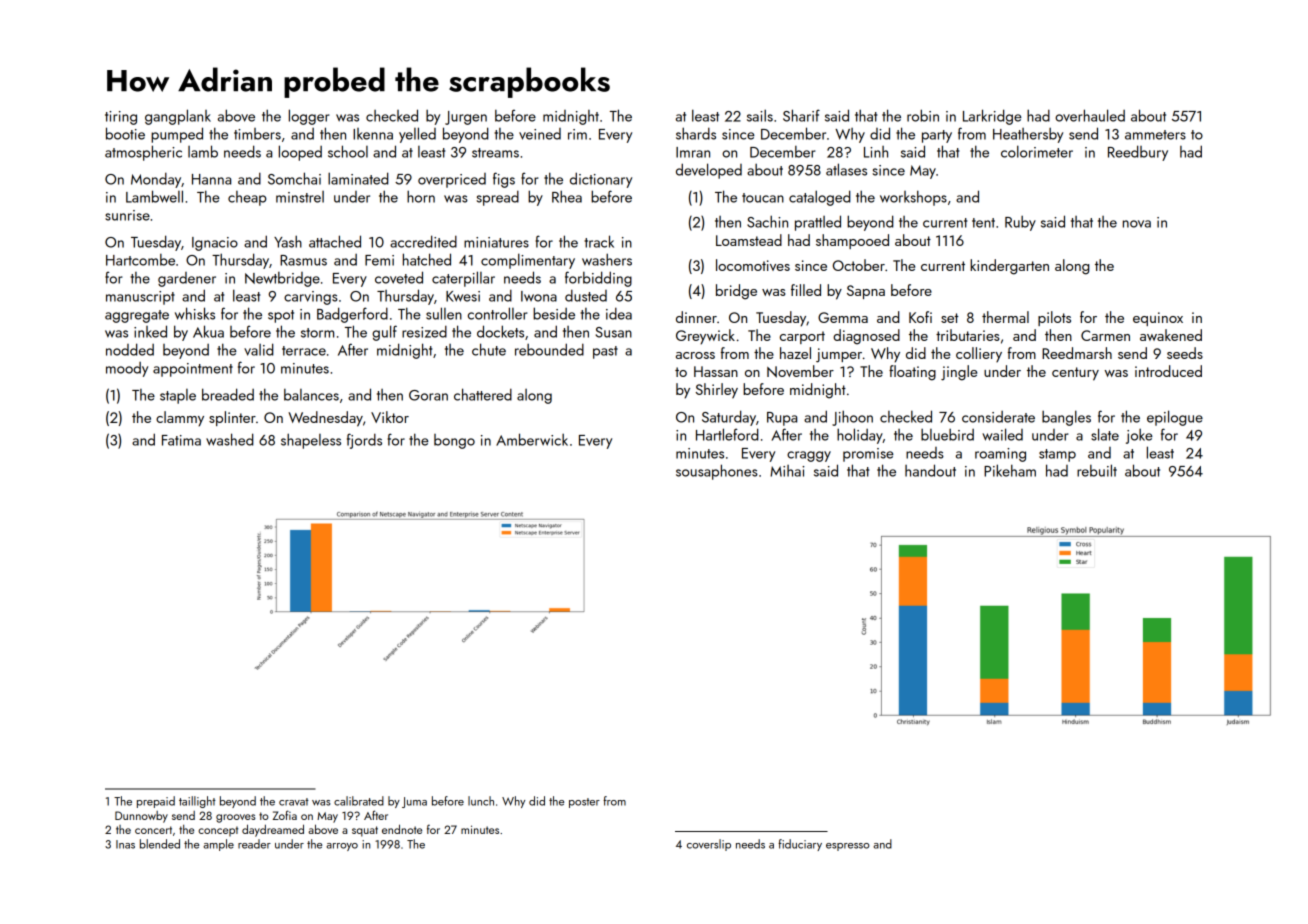  Describe the element at coordinates (717, 472) in the screenshot. I see `sousaphones` at that location.
